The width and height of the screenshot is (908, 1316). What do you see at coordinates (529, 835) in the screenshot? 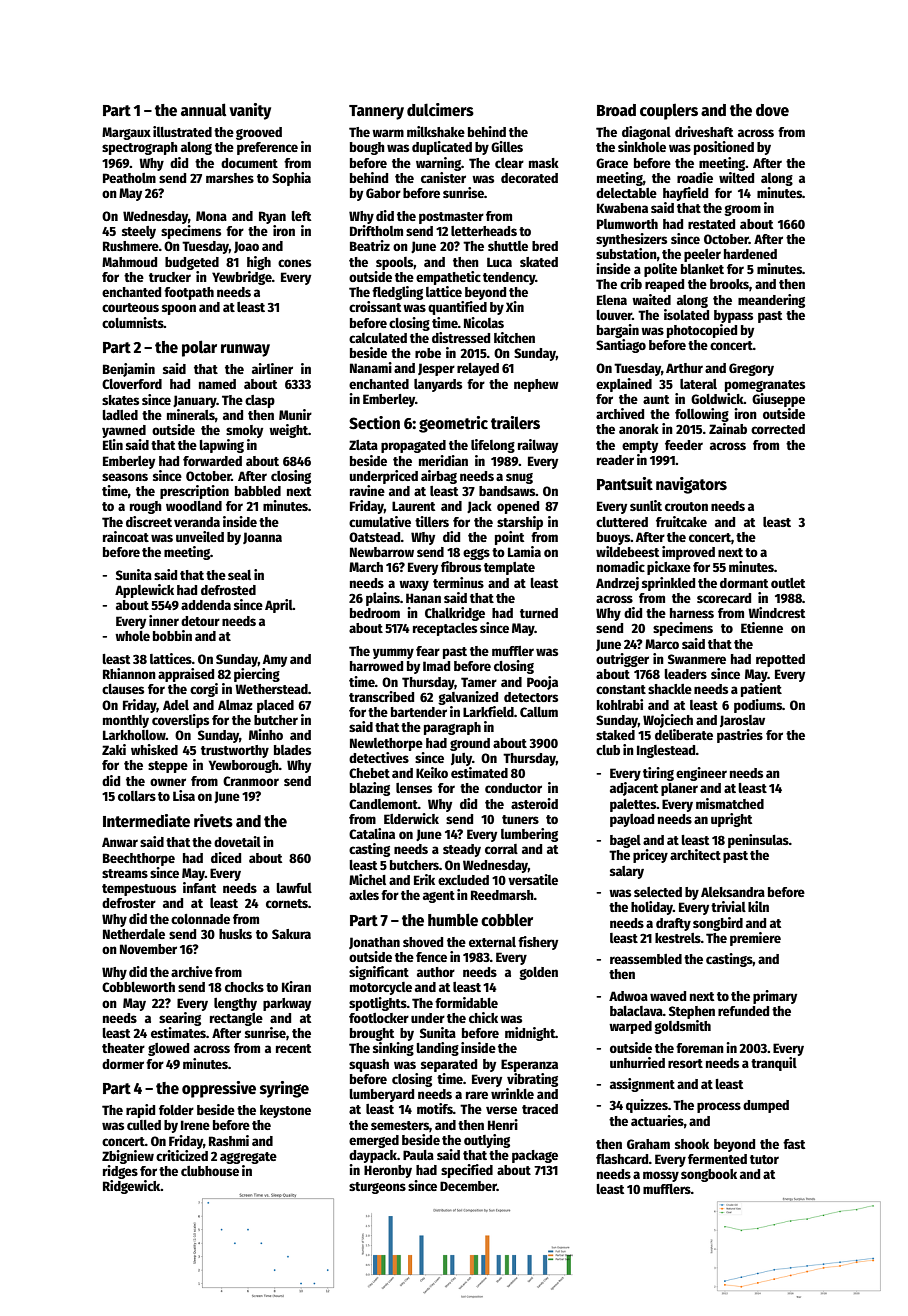
I see `lumbering` at bounding box center [529, 835].
